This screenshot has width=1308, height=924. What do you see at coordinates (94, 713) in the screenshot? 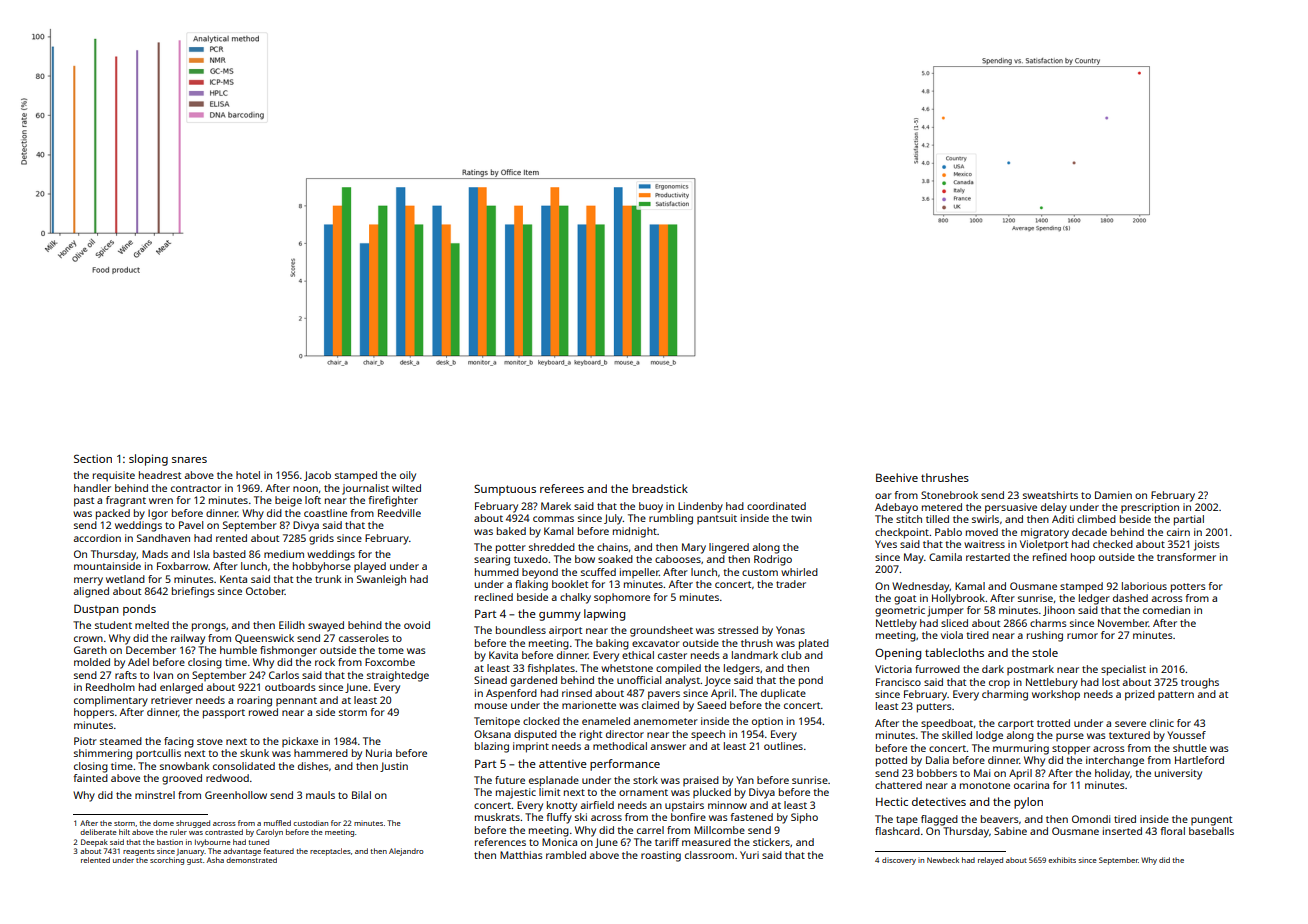
I see `hoppers` at bounding box center [94, 713].
